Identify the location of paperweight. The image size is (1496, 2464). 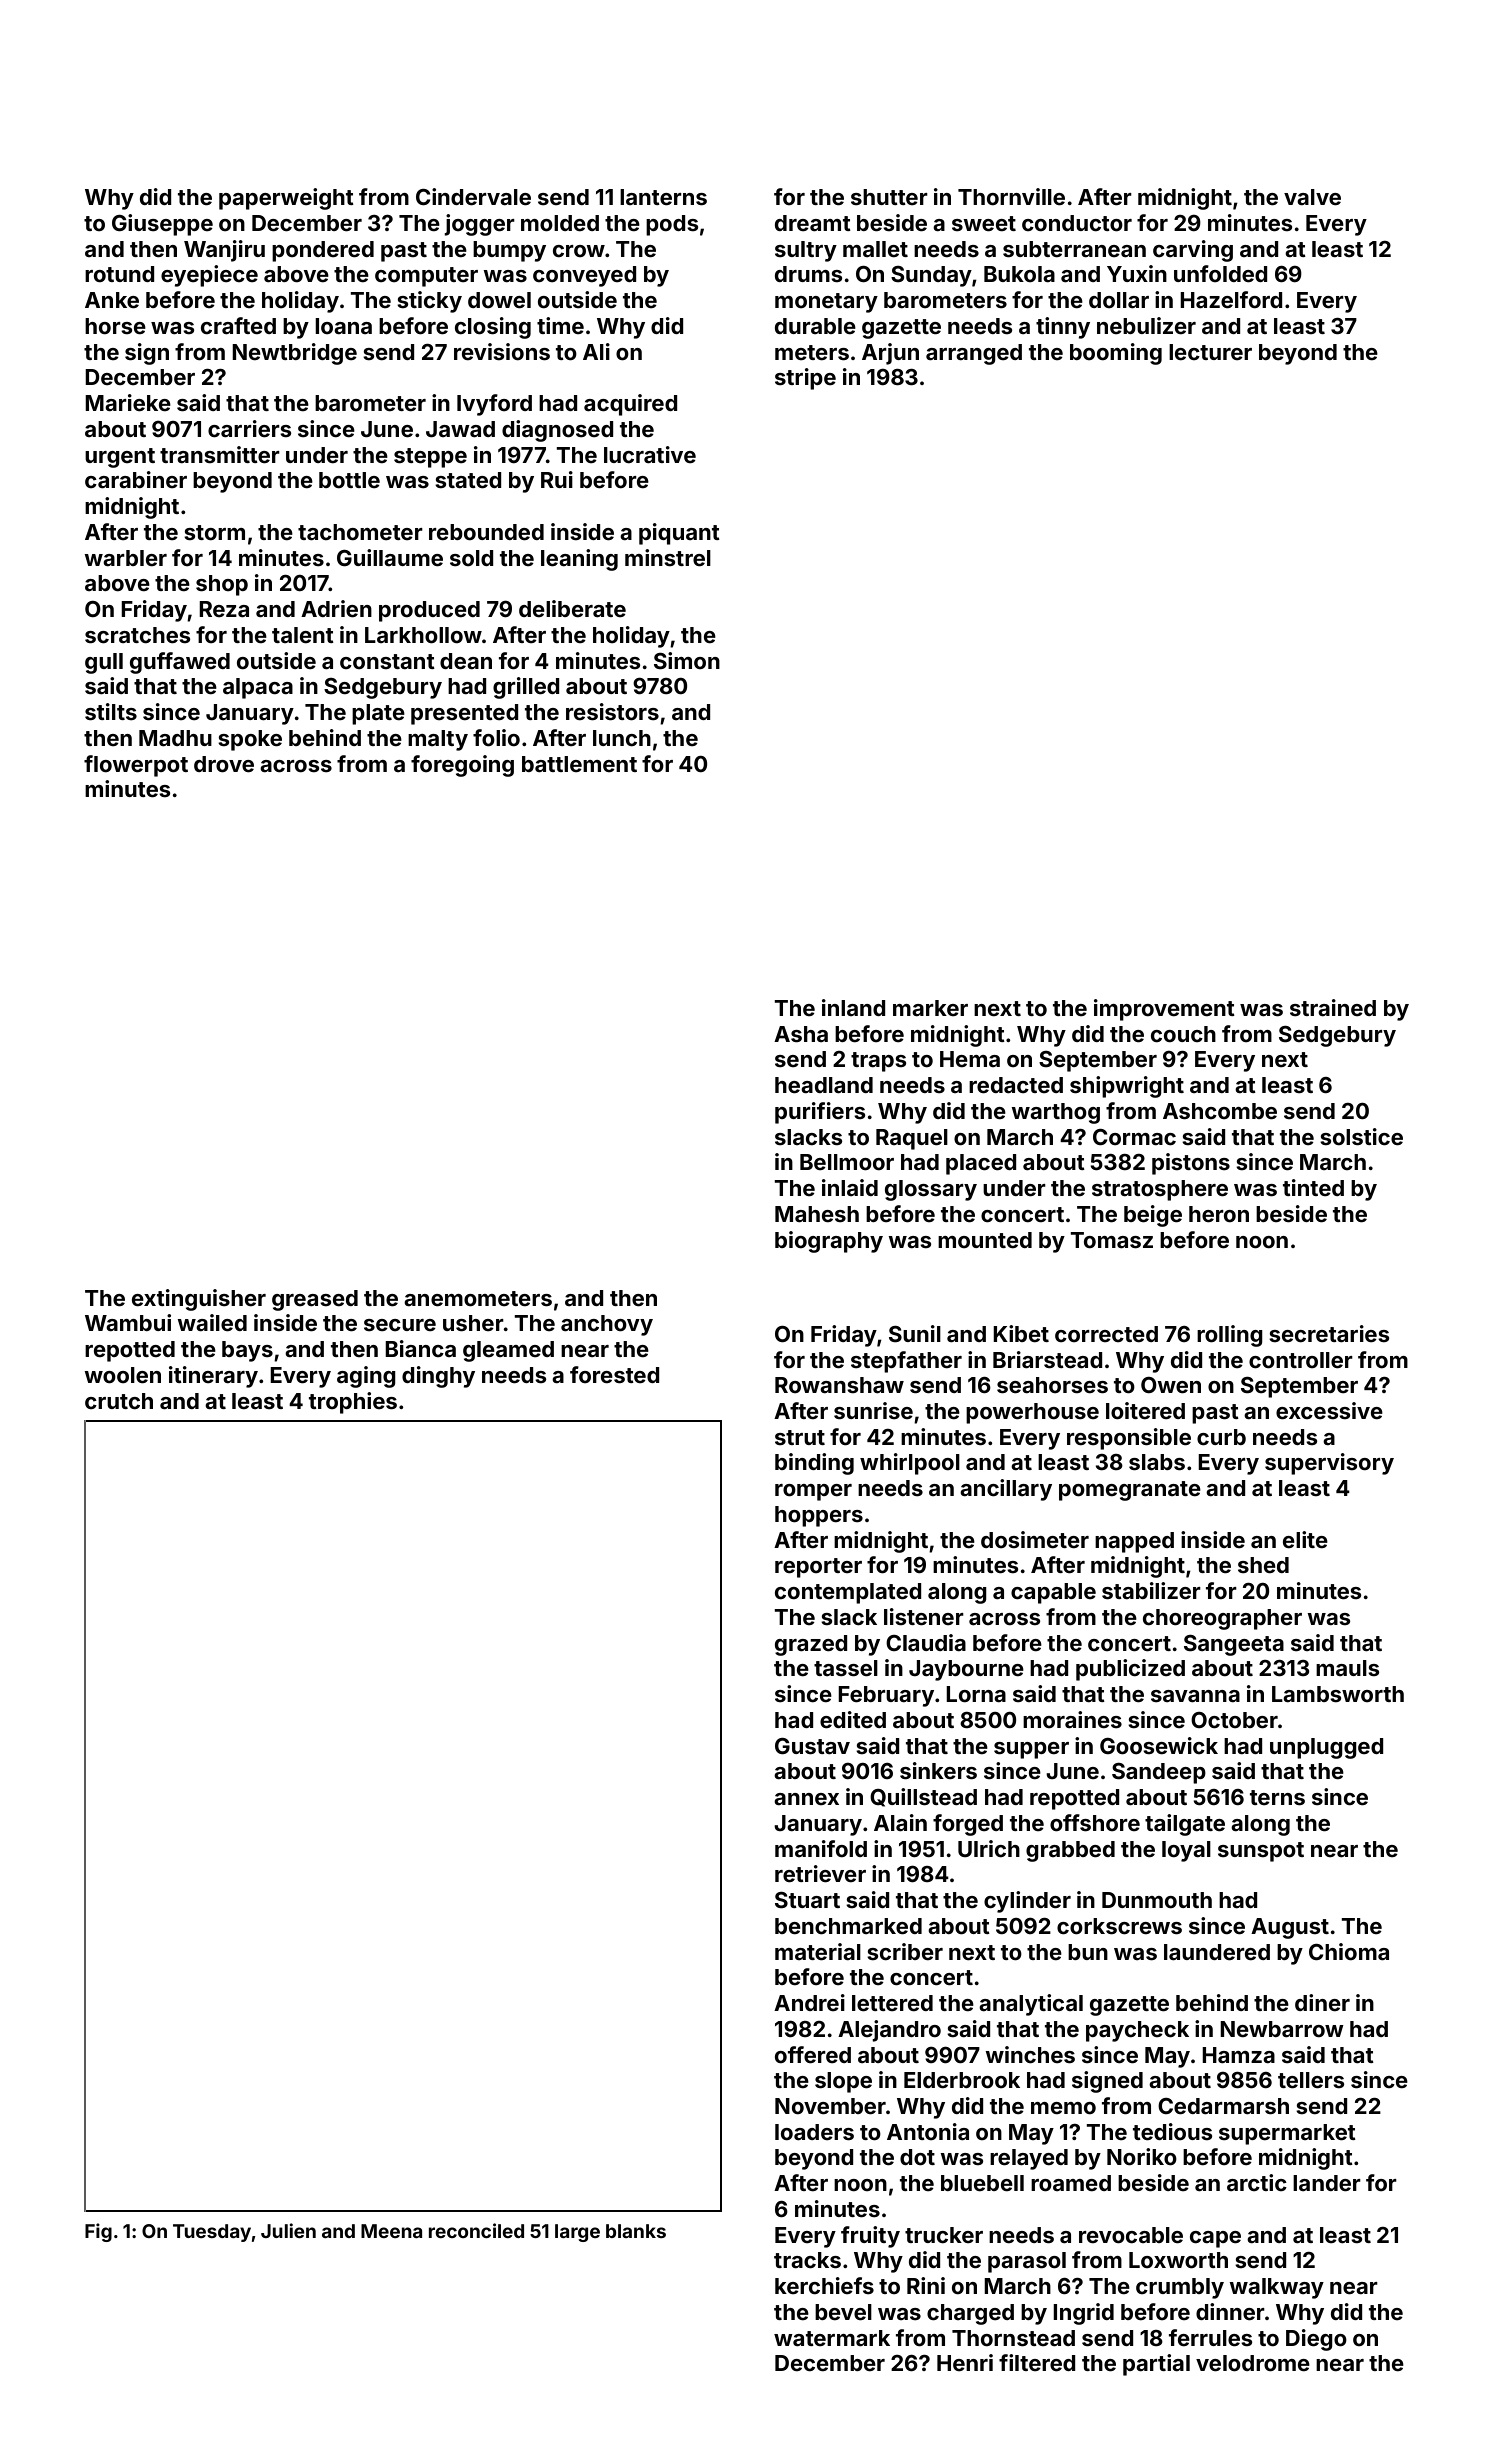
(286, 199).
